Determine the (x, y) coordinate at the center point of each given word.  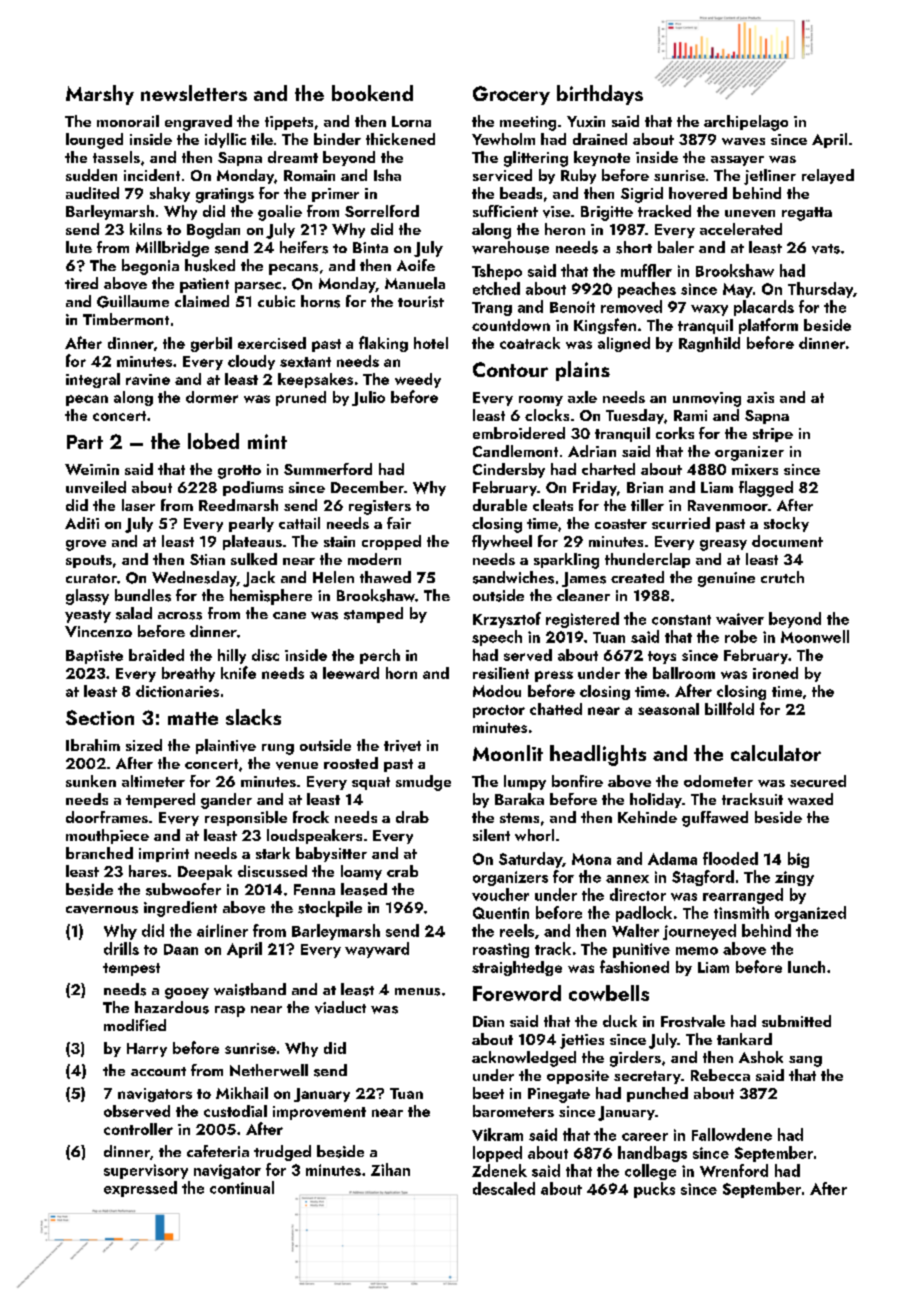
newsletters (194, 93)
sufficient (505, 211)
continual (242, 1187)
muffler (646, 270)
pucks (654, 1190)
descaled (504, 1188)
